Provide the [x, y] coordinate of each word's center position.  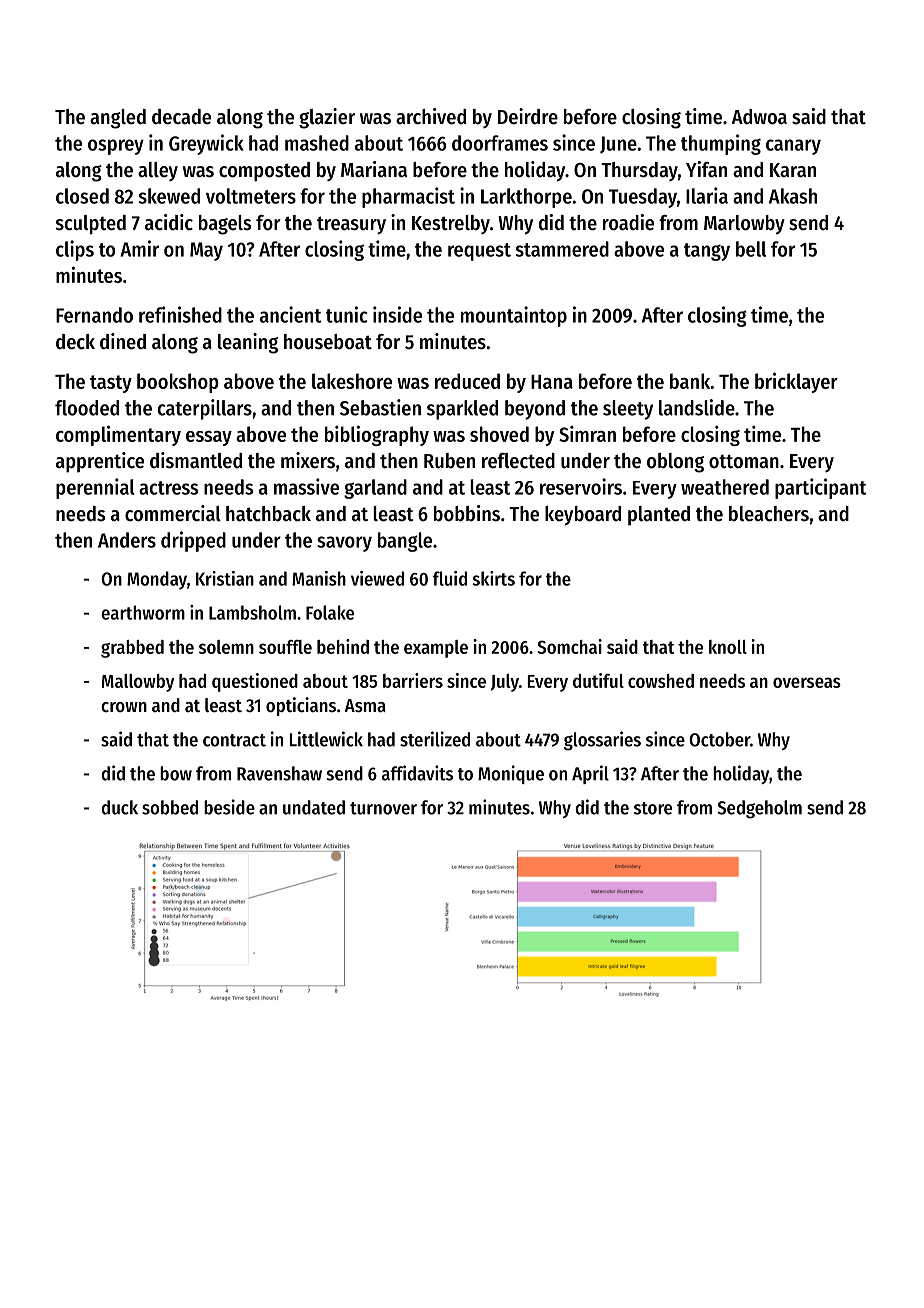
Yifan [706, 169]
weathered [725, 487]
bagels [225, 225]
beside [229, 807]
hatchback [268, 514]
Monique [511, 774]
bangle [405, 542]
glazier [327, 118]
